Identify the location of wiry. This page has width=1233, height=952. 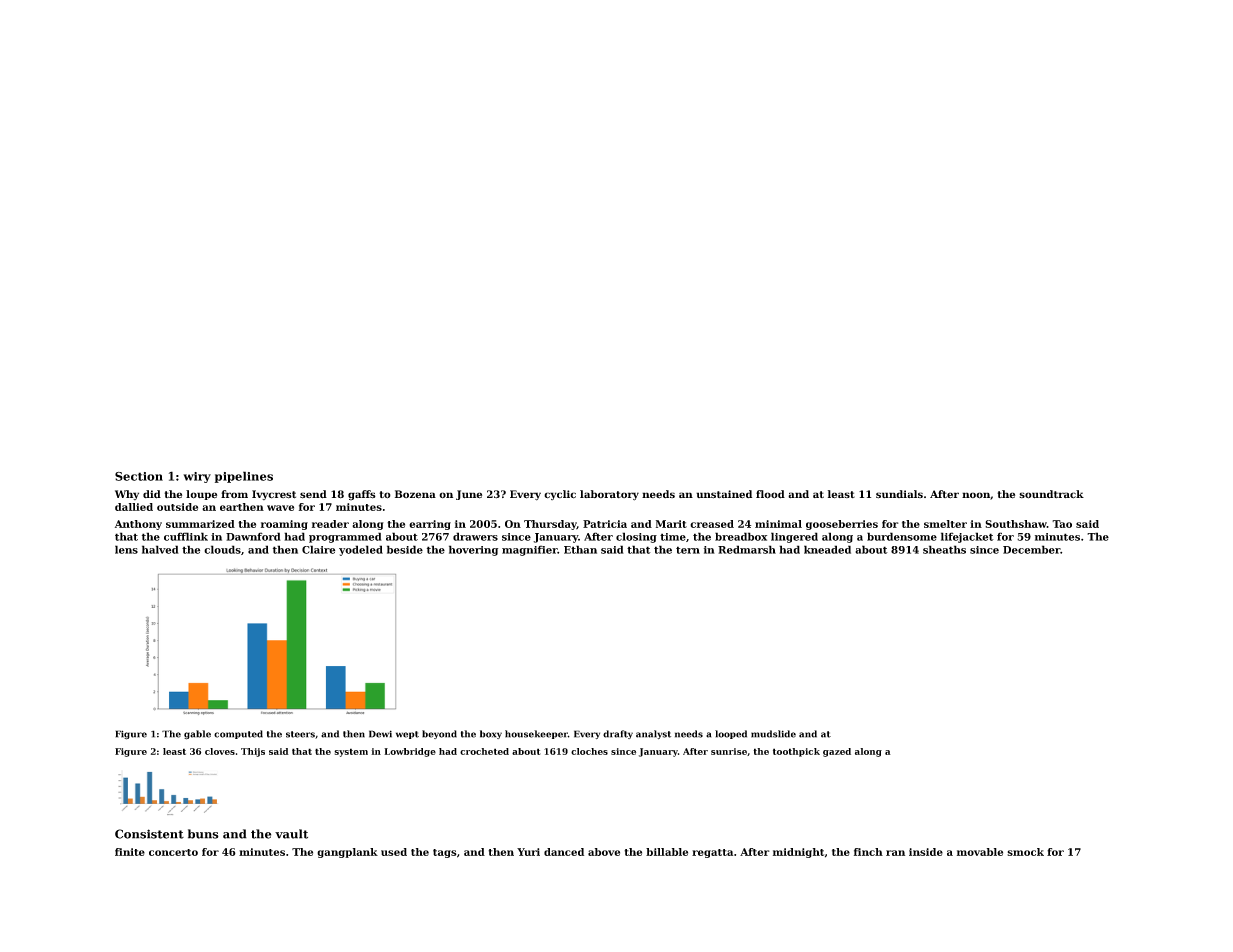
(197, 477).
